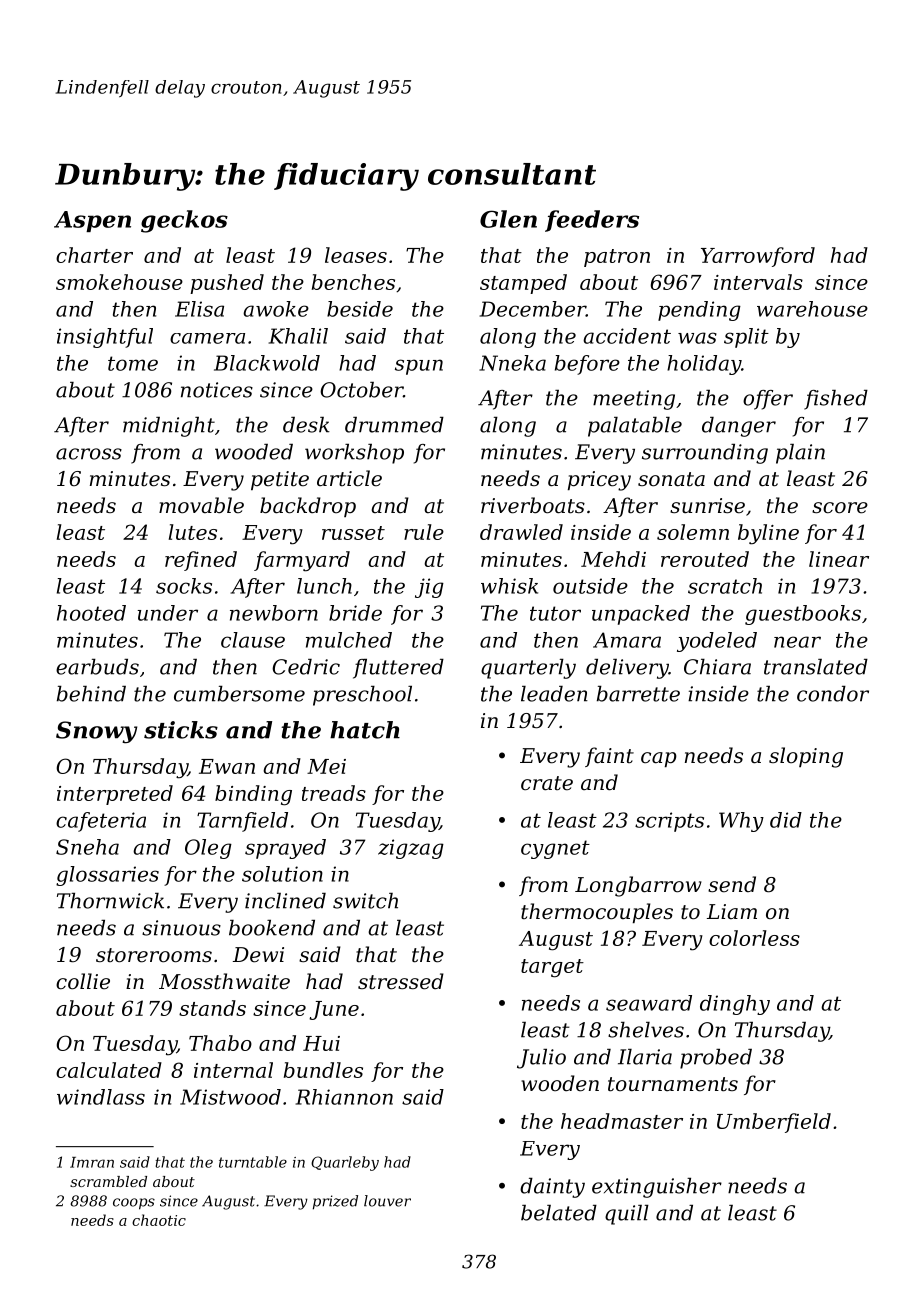  What do you see at coordinates (353, 533) in the screenshot?
I see `russet` at bounding box center [353, 533].
